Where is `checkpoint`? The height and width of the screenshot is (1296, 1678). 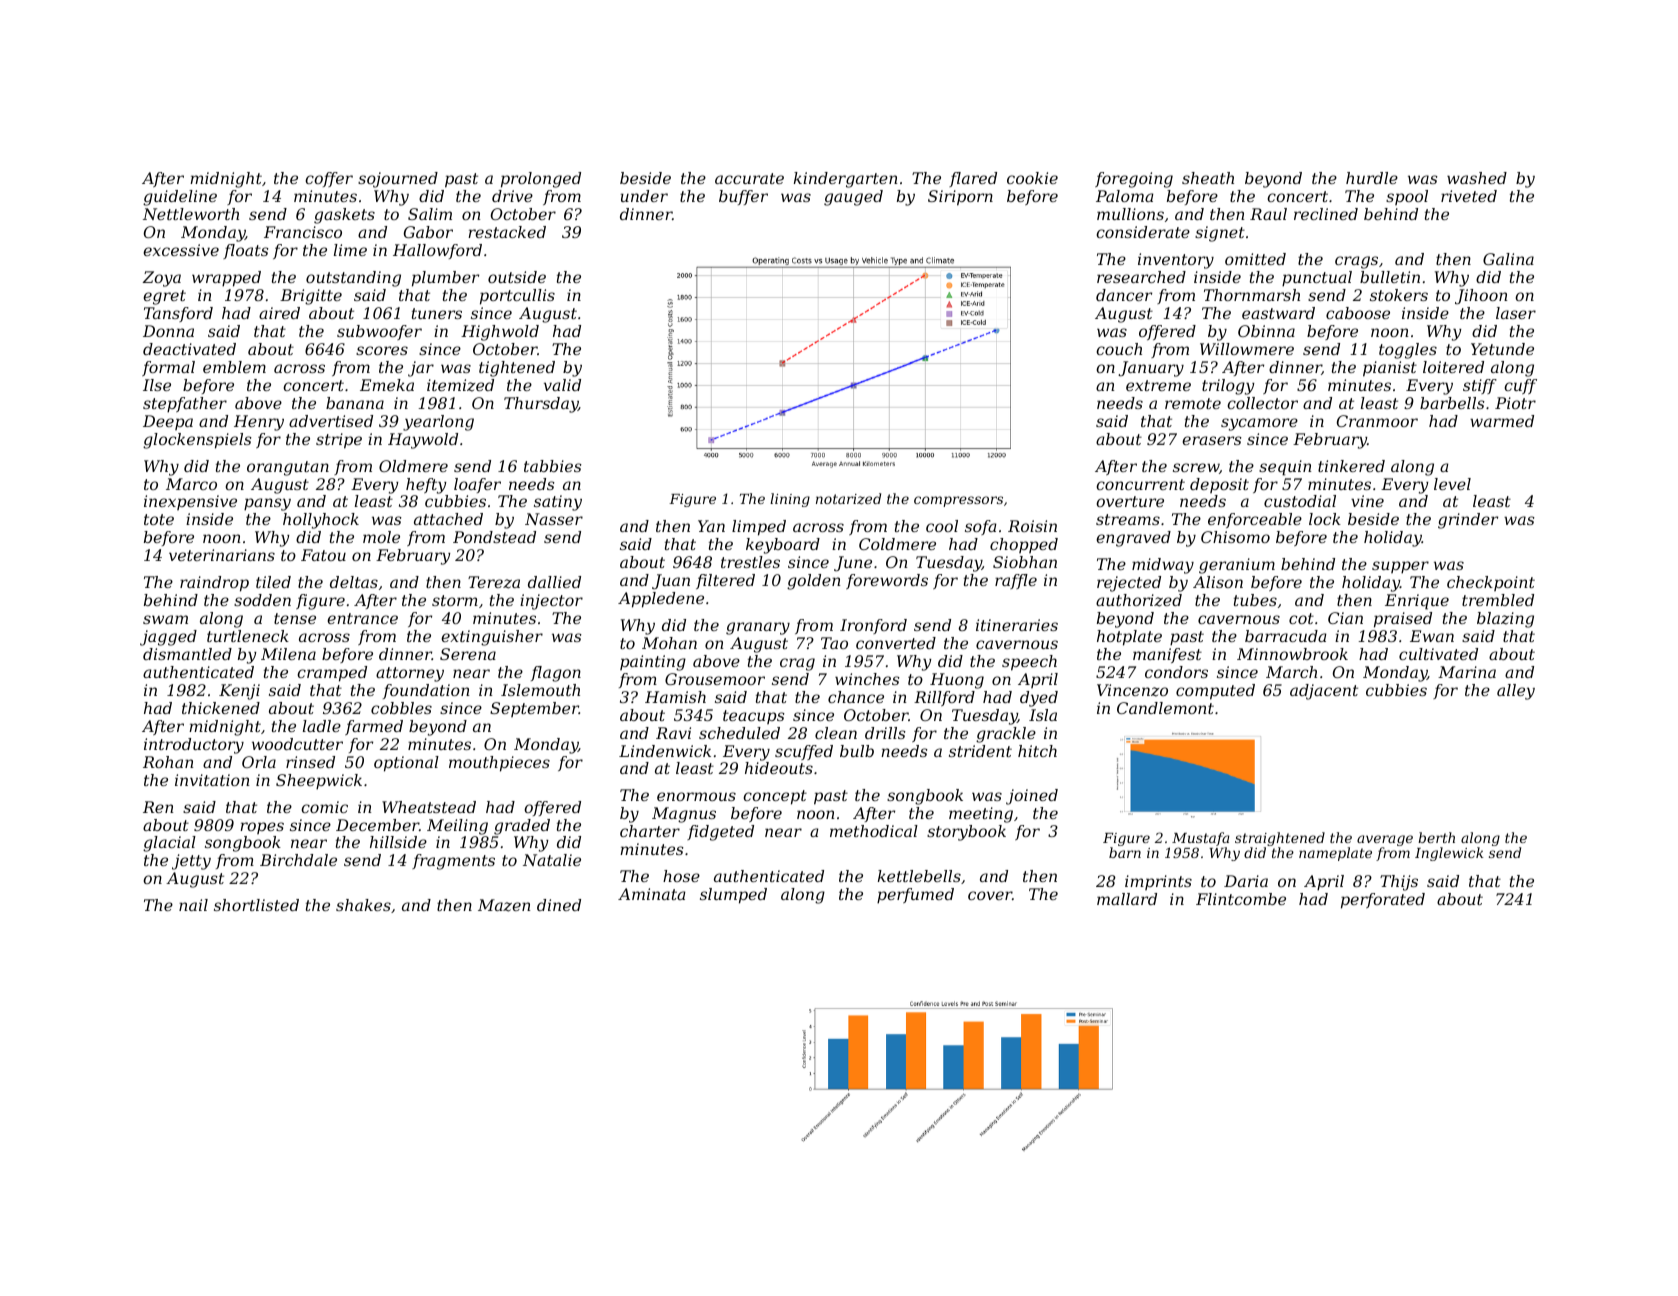 checkpoint is located at coordinates (1491, 583).
